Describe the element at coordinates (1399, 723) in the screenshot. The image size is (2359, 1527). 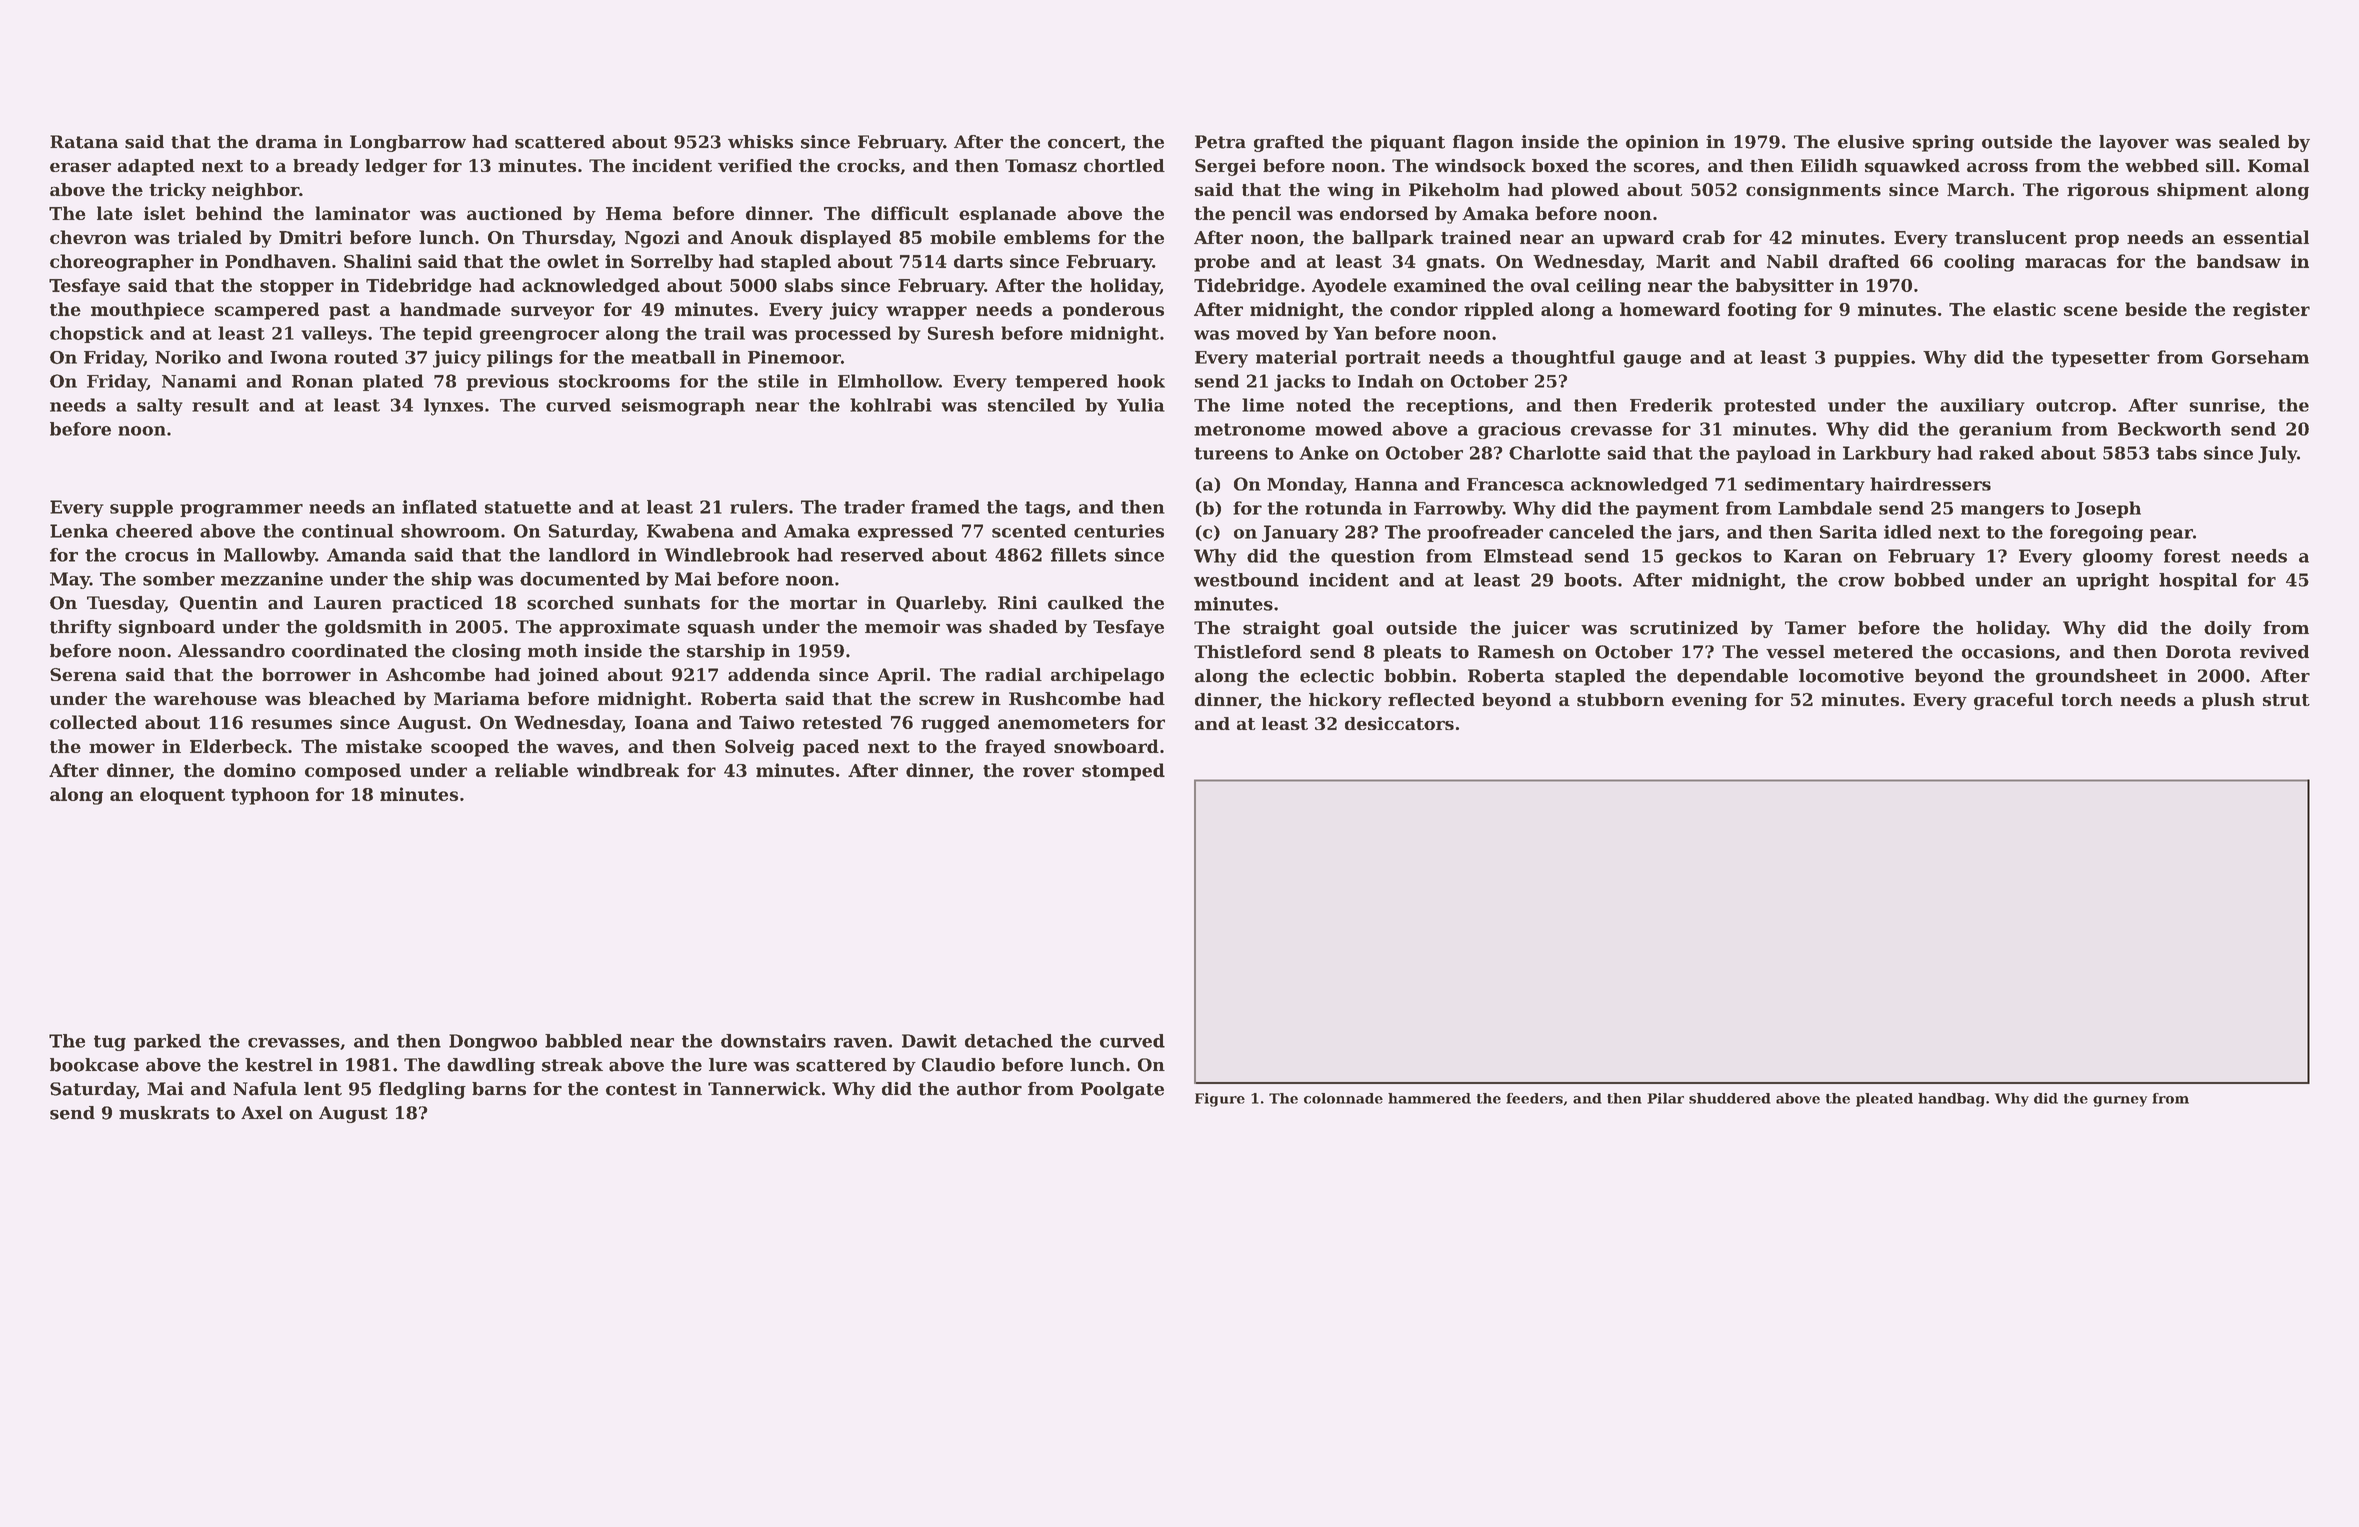
I see `desiccators` at that location.
